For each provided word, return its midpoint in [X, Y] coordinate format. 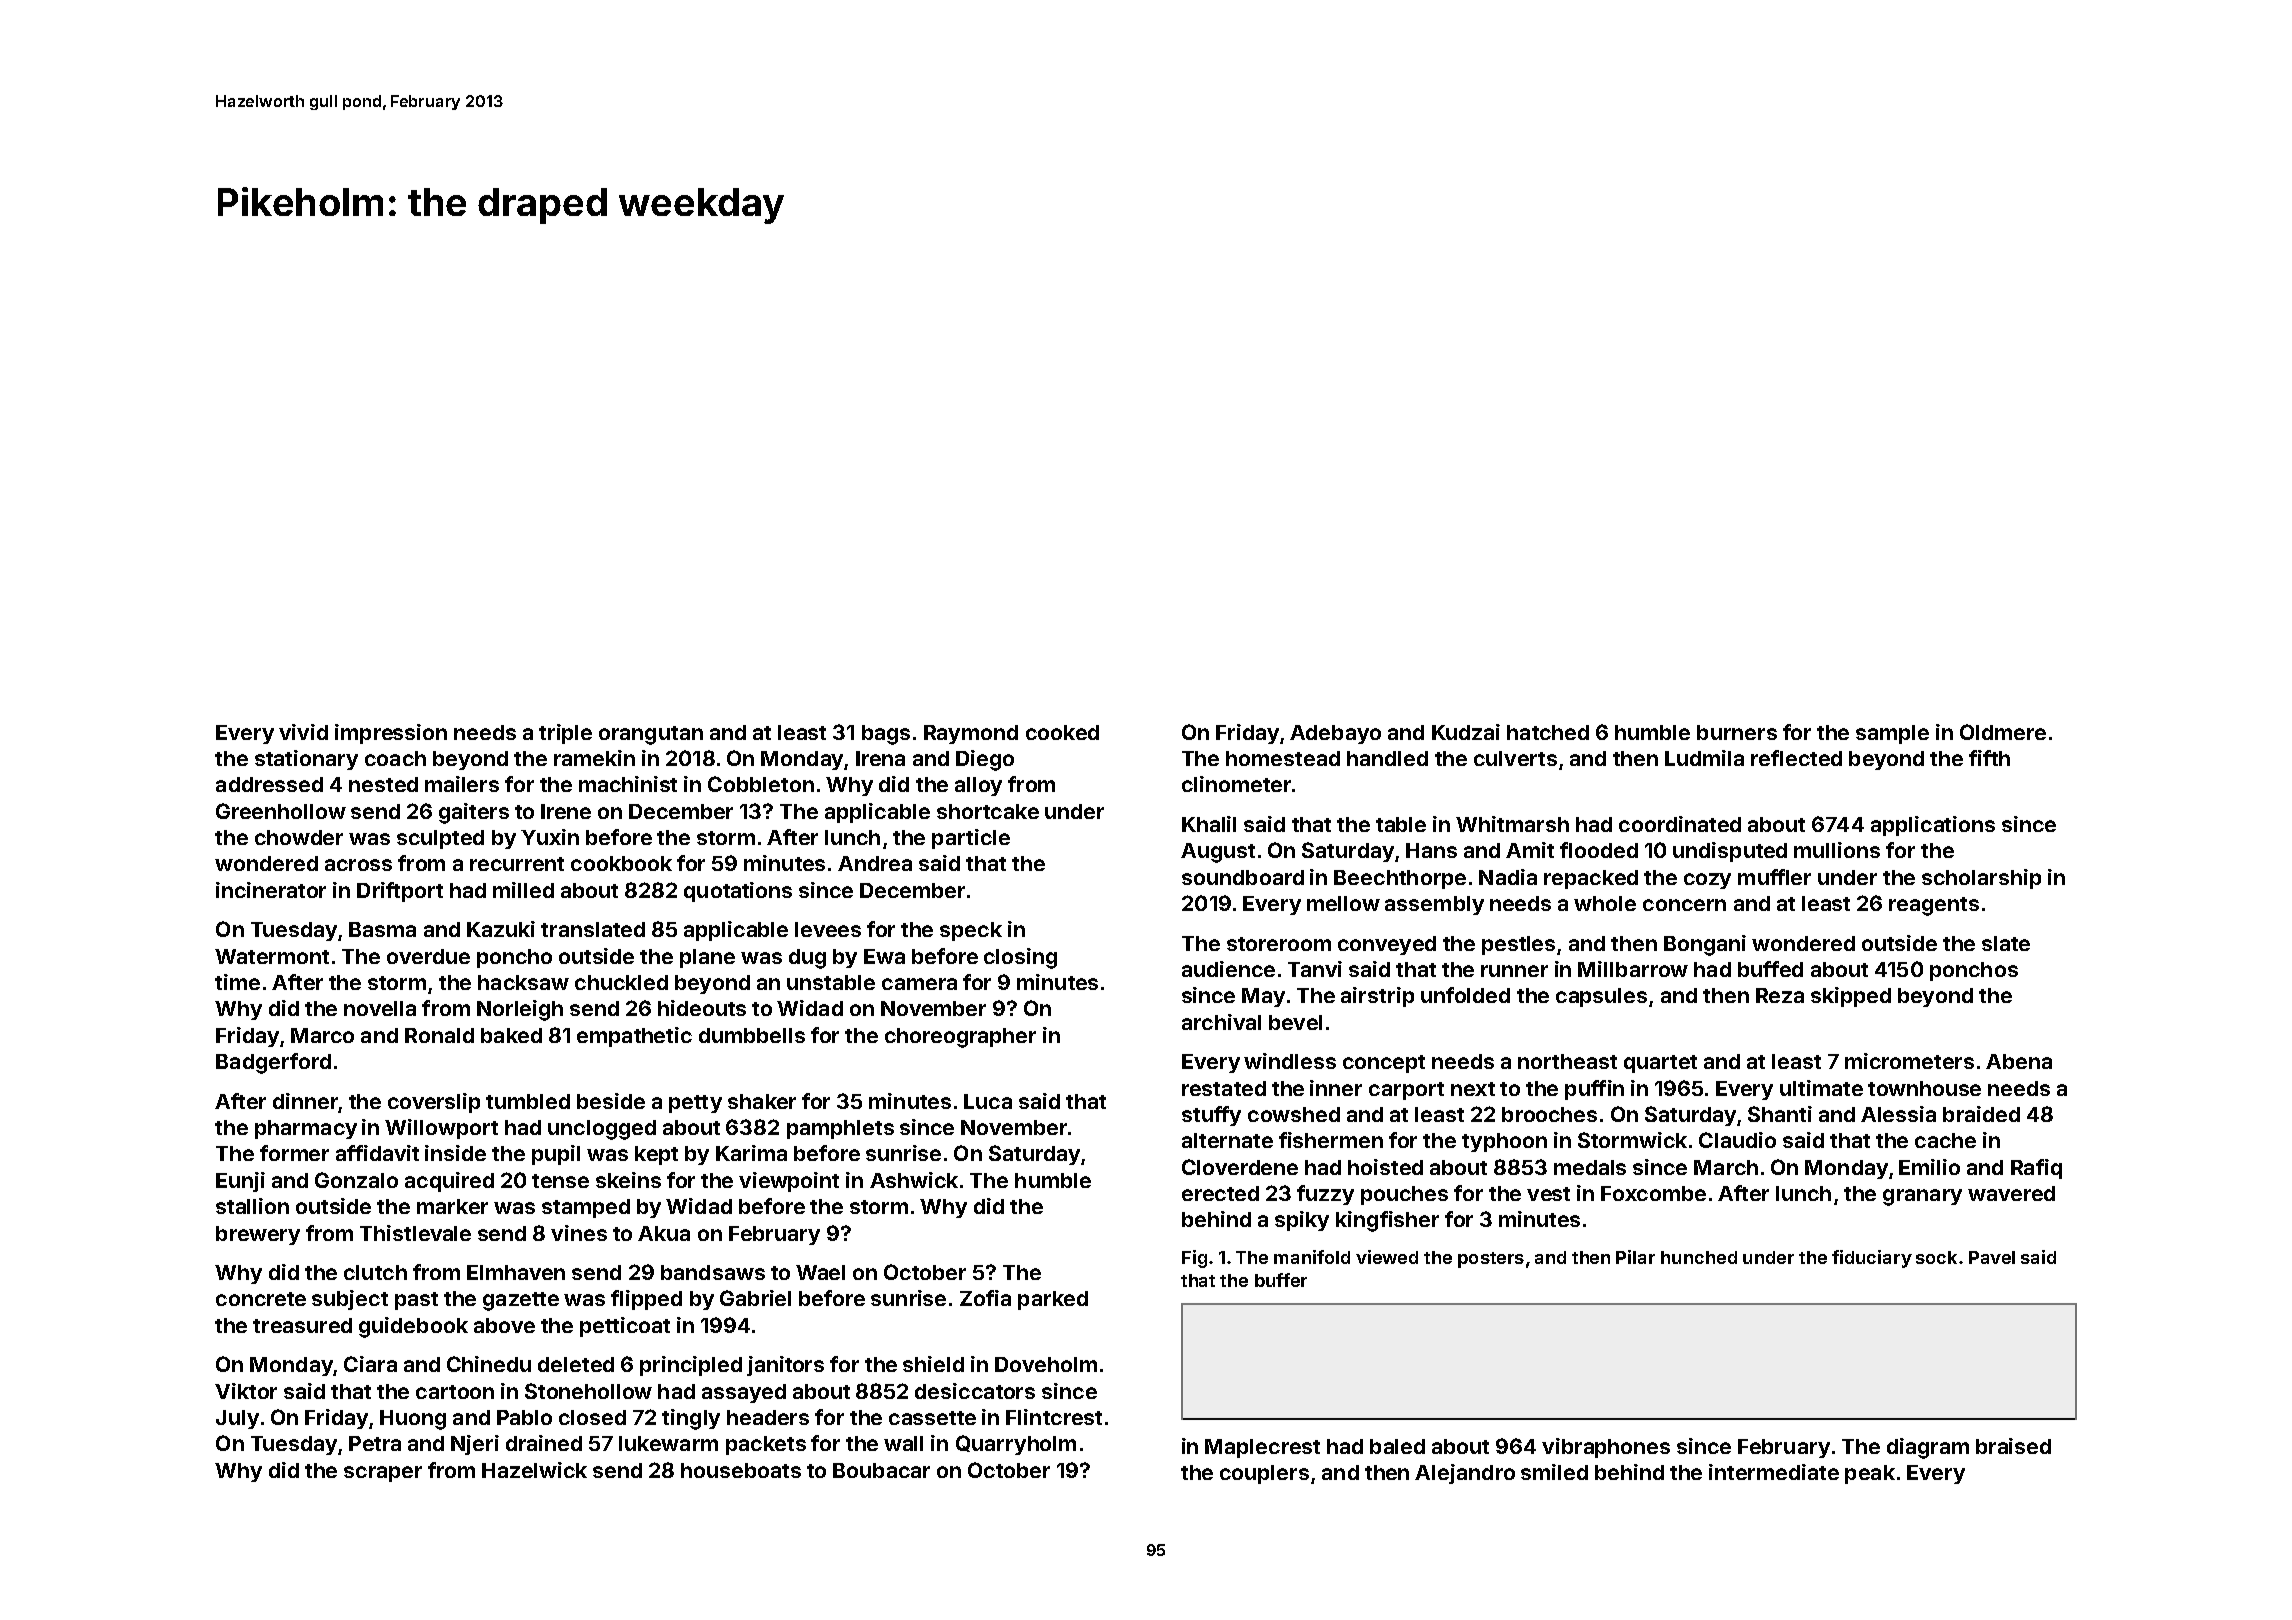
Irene [566, 811]
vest [1548, 1194]
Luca [988, 1101]
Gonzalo [356, 1180]
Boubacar [881, 1470]
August [1218, 853]
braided [1981, 1114]
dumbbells [752, 1035]
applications [1933, 826]
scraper [383, 1474]
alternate [1227, 1140]
